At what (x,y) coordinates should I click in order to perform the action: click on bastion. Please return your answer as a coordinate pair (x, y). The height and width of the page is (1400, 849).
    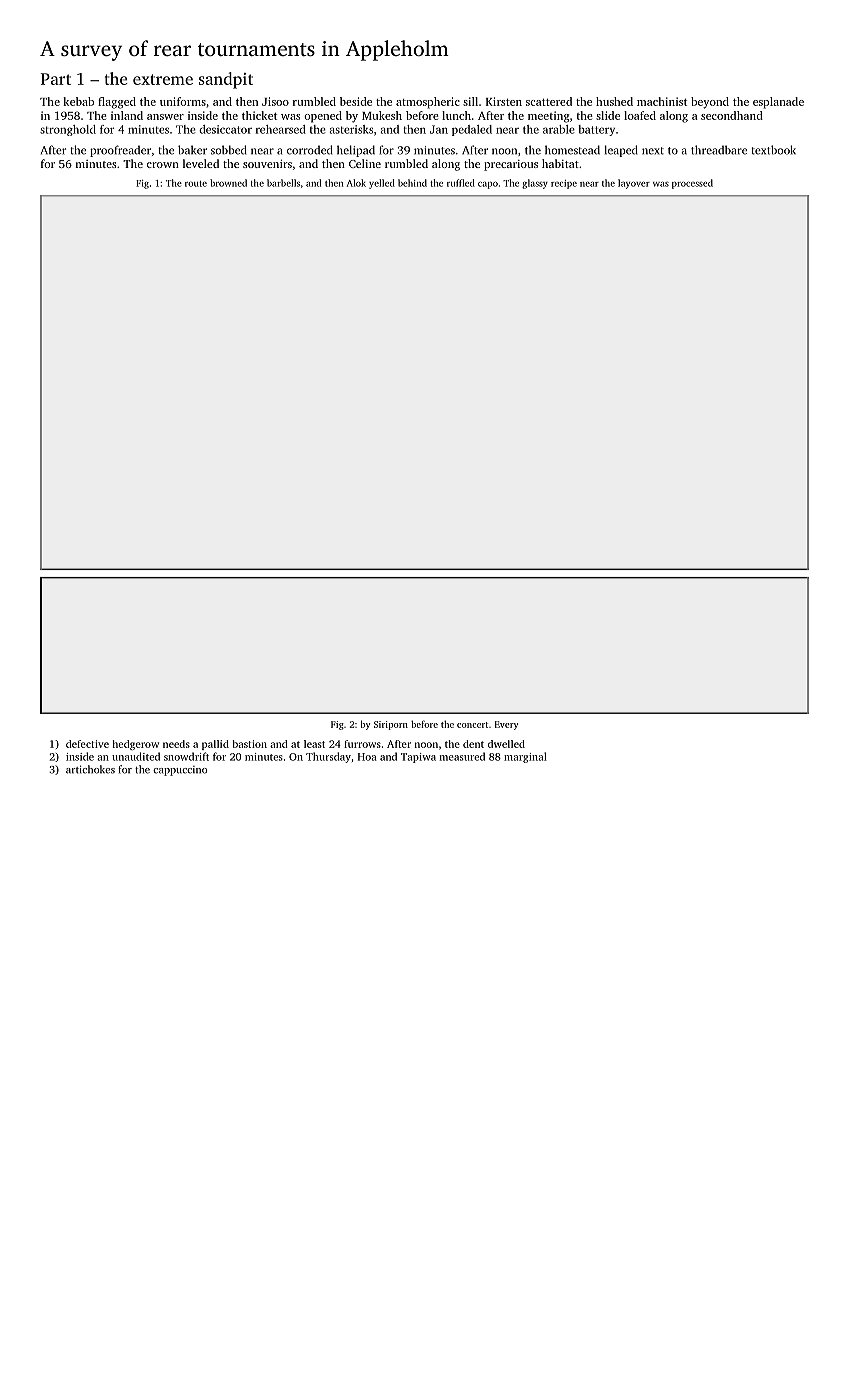
    Looking at the image, I should click on (249, 744).
